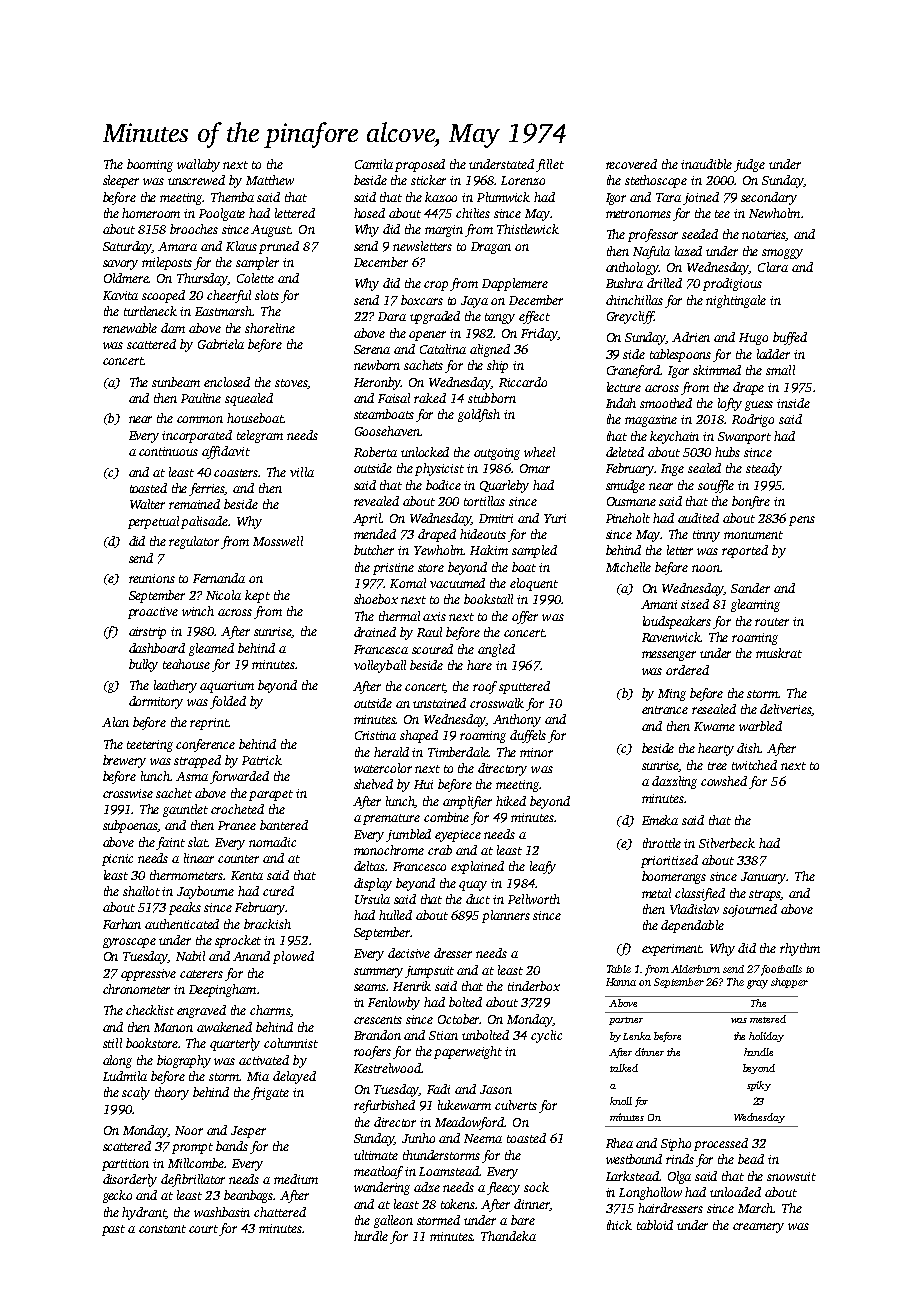  What do you see at coordinates (706, 164) in the screenshot?
I see `inaudible` at bounding box center [706, 164].
